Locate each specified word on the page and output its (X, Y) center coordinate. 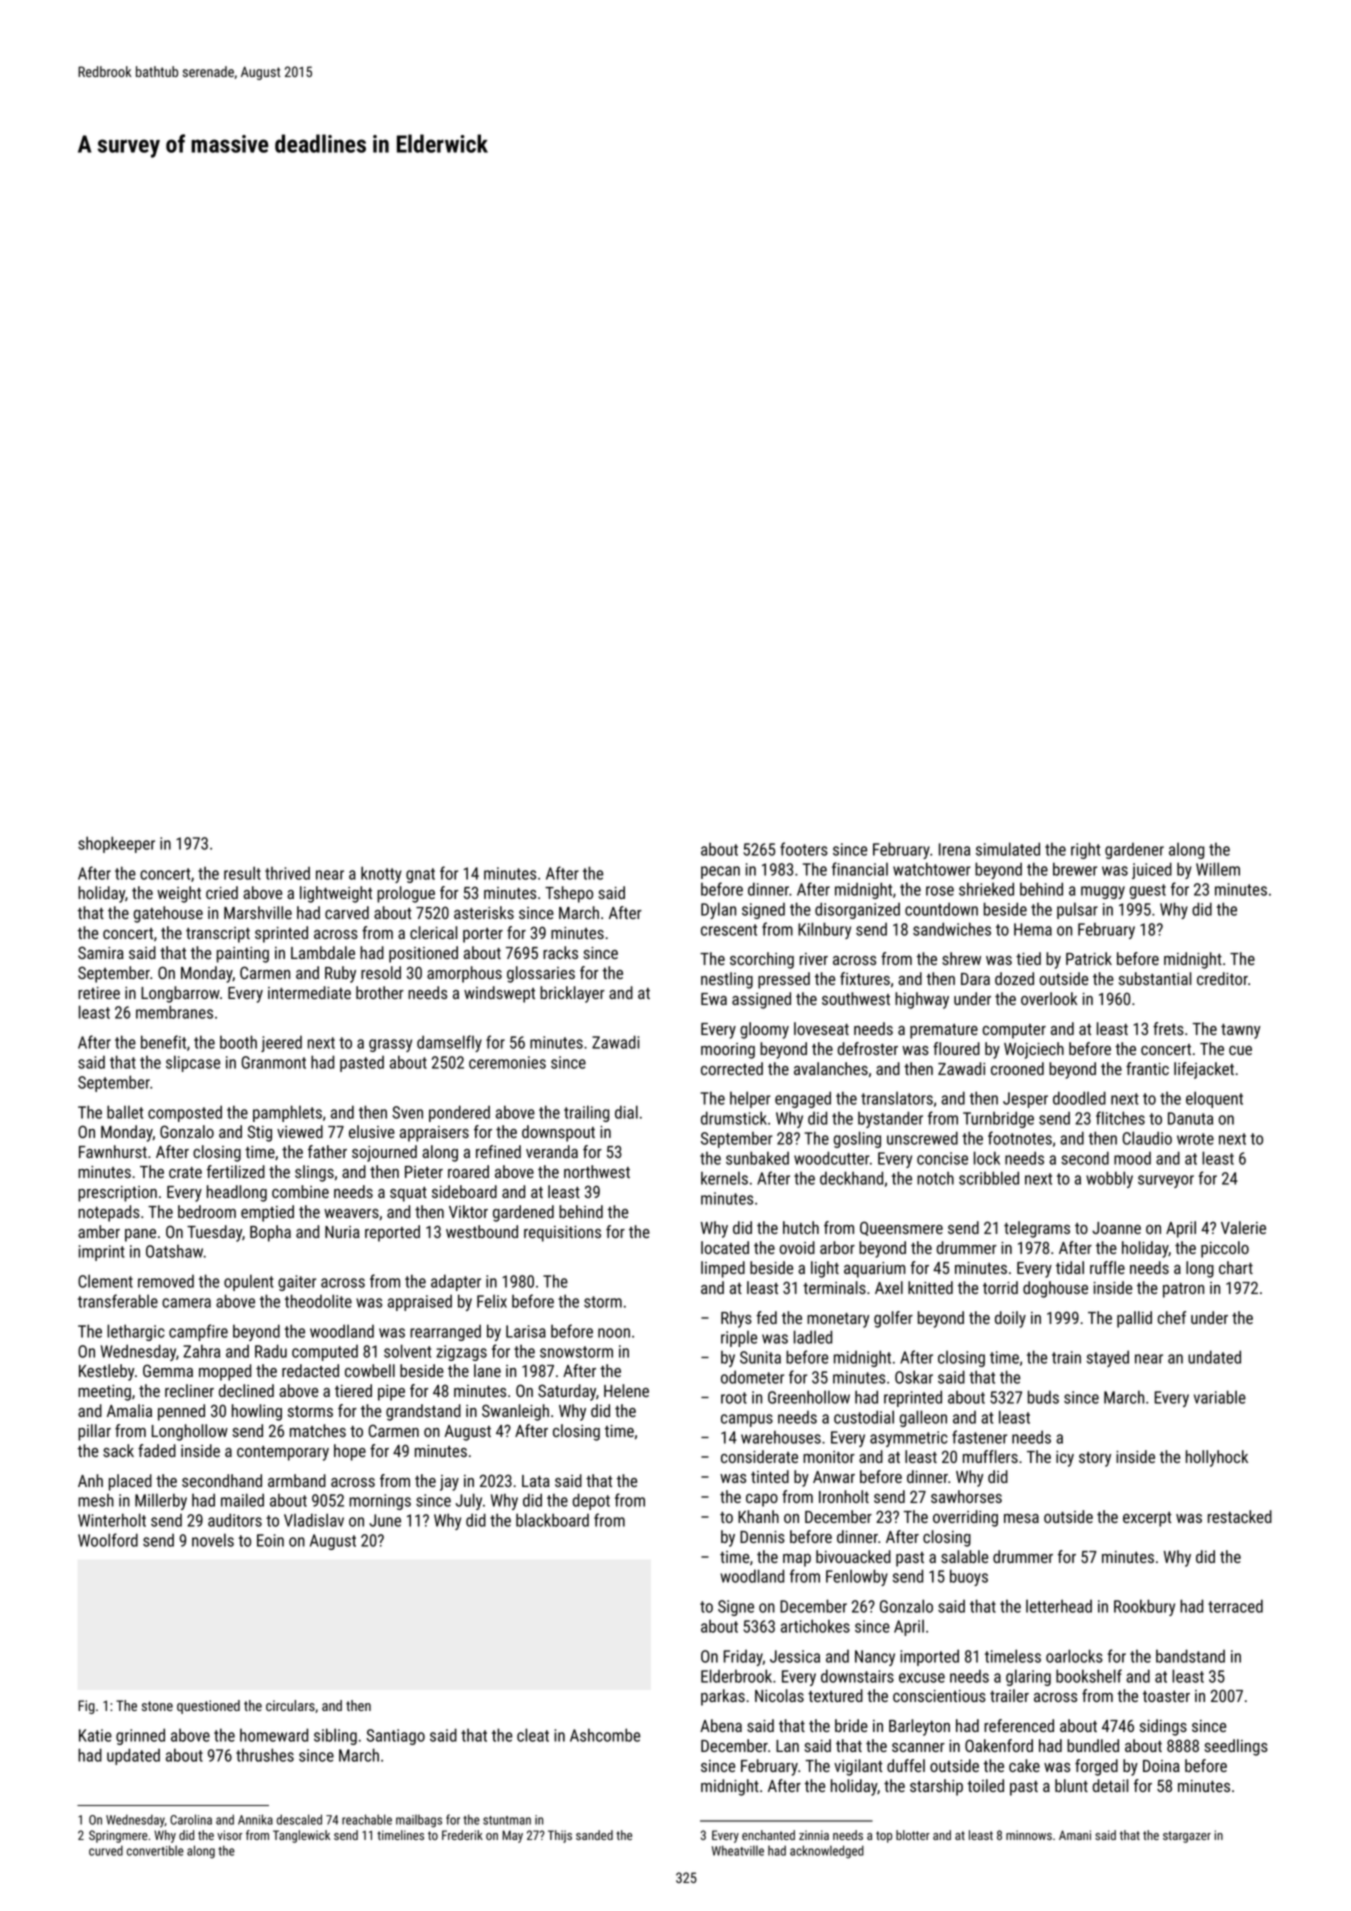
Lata (536, 1481)
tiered (353, 1390)
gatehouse (168, 914)
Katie (95, 1735)
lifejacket (1204, 1070)
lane (487, 1370)
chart (1236, 1267)
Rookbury (1144, 1607)
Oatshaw (174, 1251)
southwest (856, 998)
